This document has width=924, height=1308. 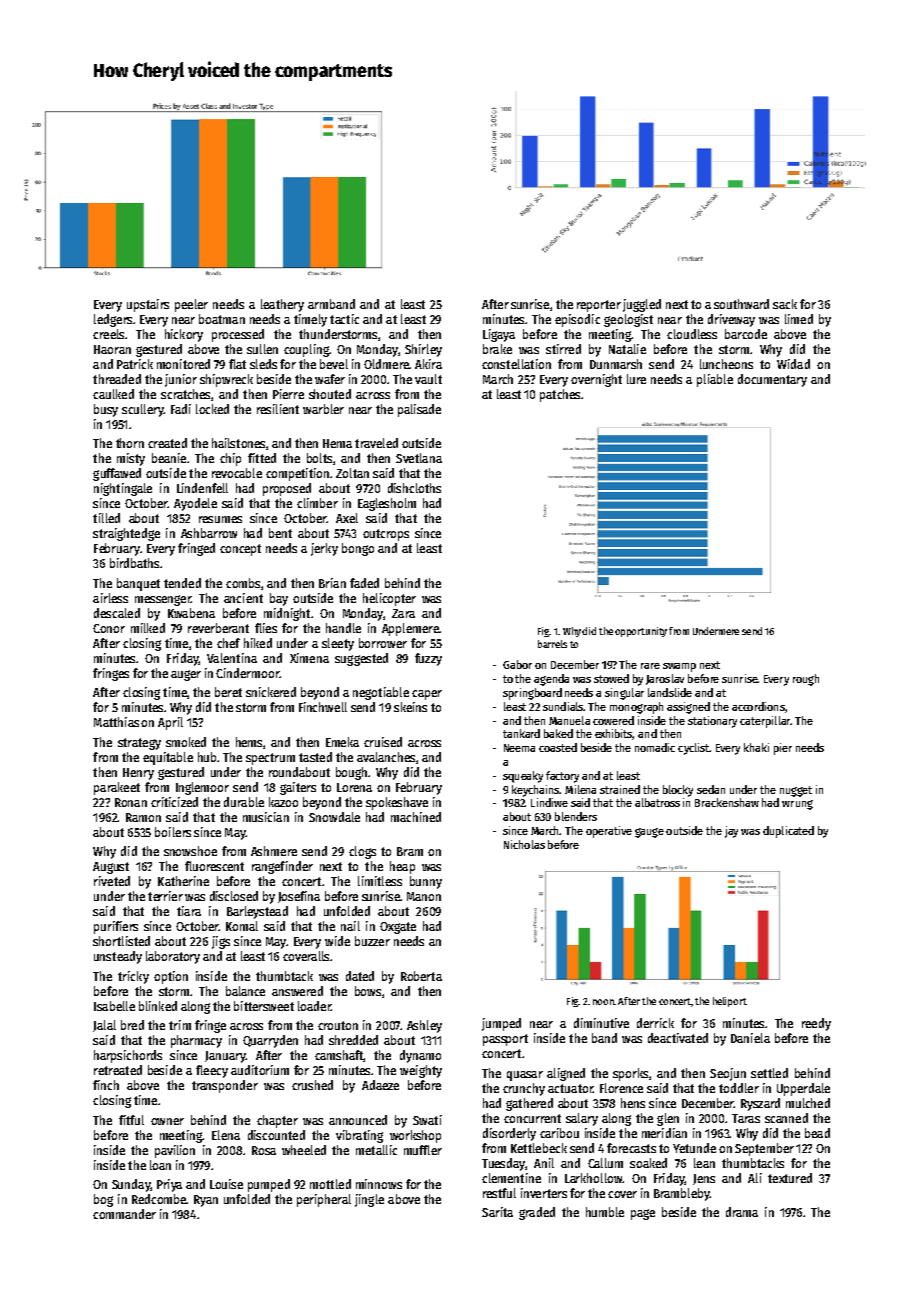 I want to click on pliable, so click(x=715, y=380).
